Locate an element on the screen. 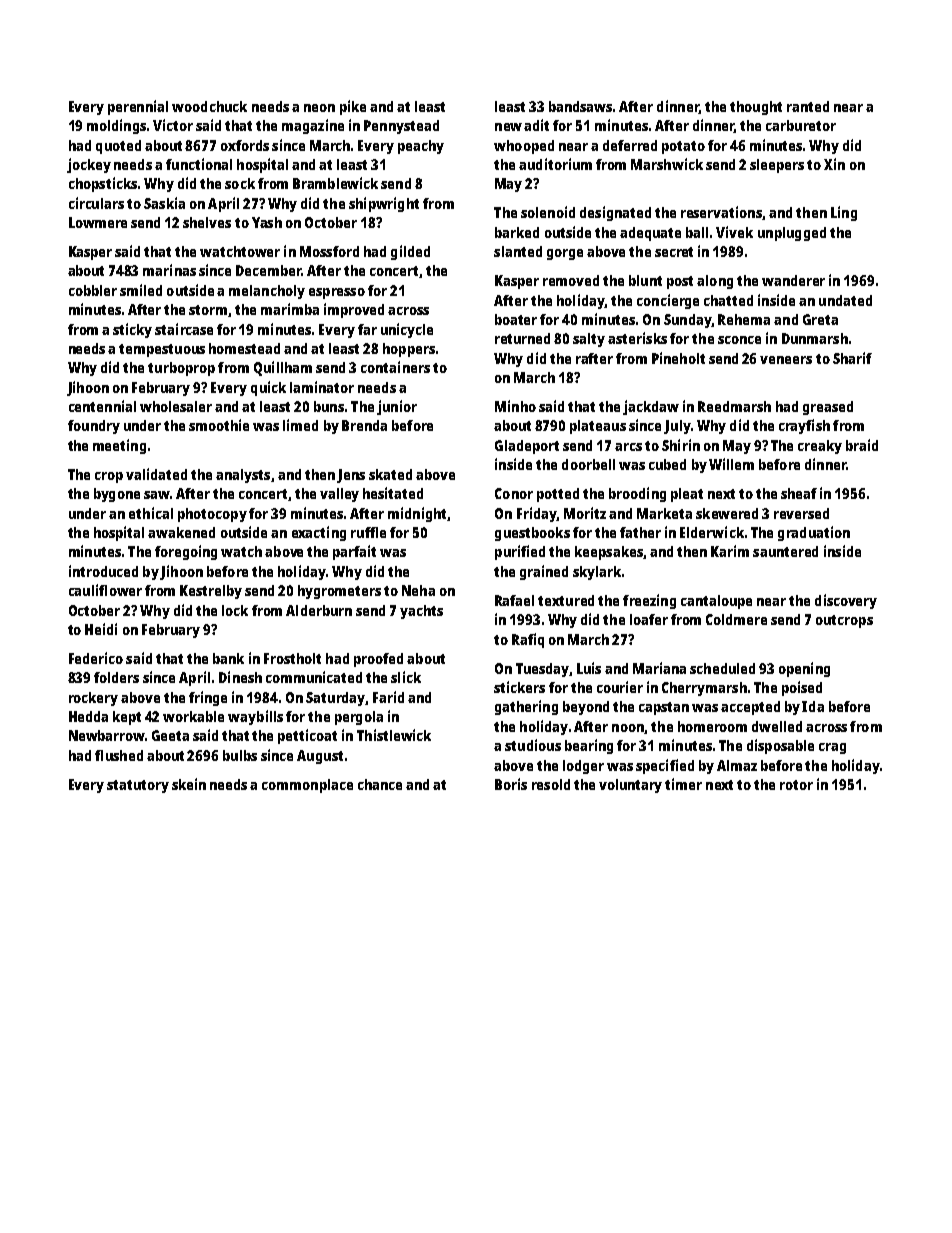 The image size is (952, 1233). skein is located at coordinates (189, 784).
